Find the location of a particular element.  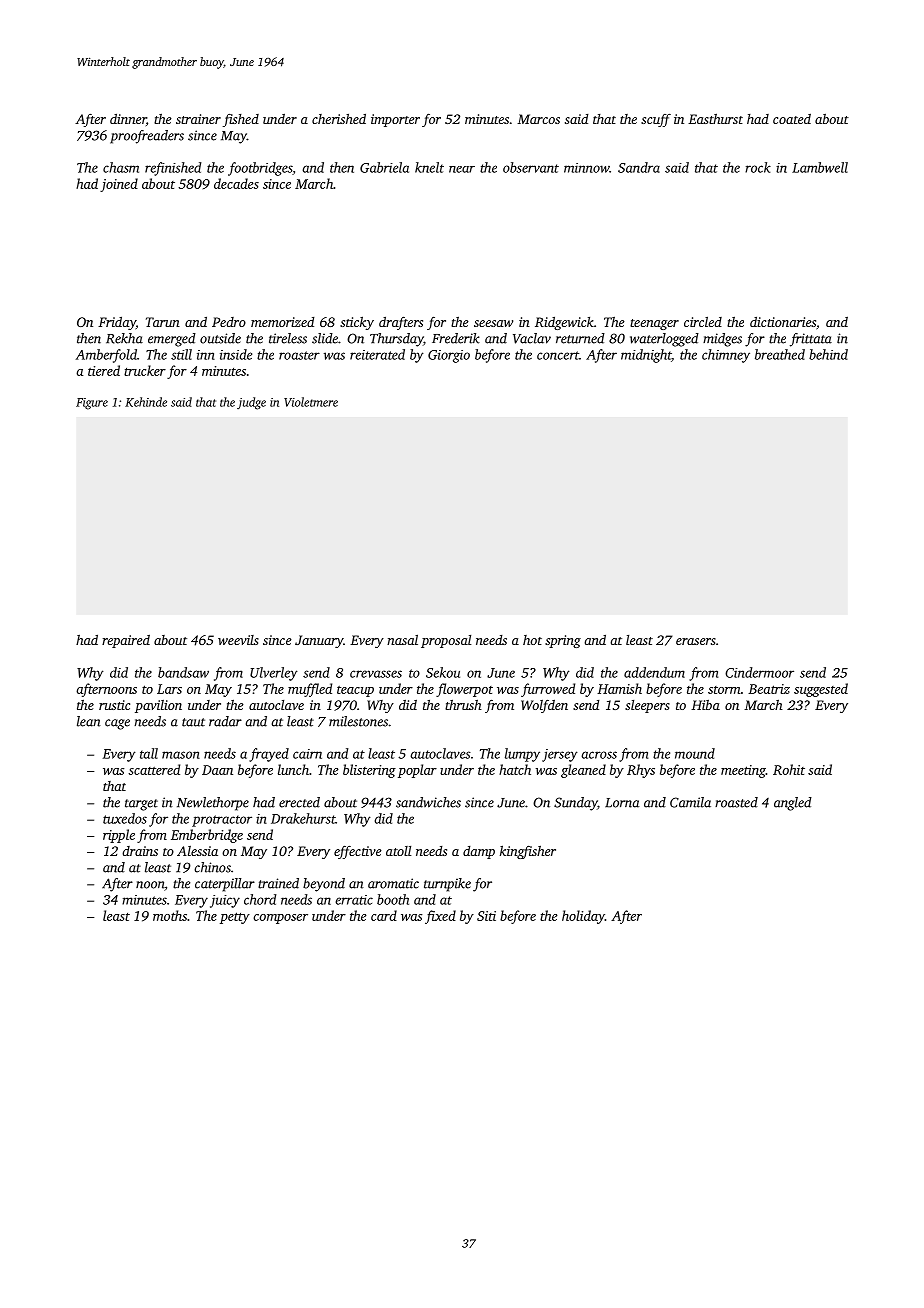

effective is located at coordinates (358, 852).
